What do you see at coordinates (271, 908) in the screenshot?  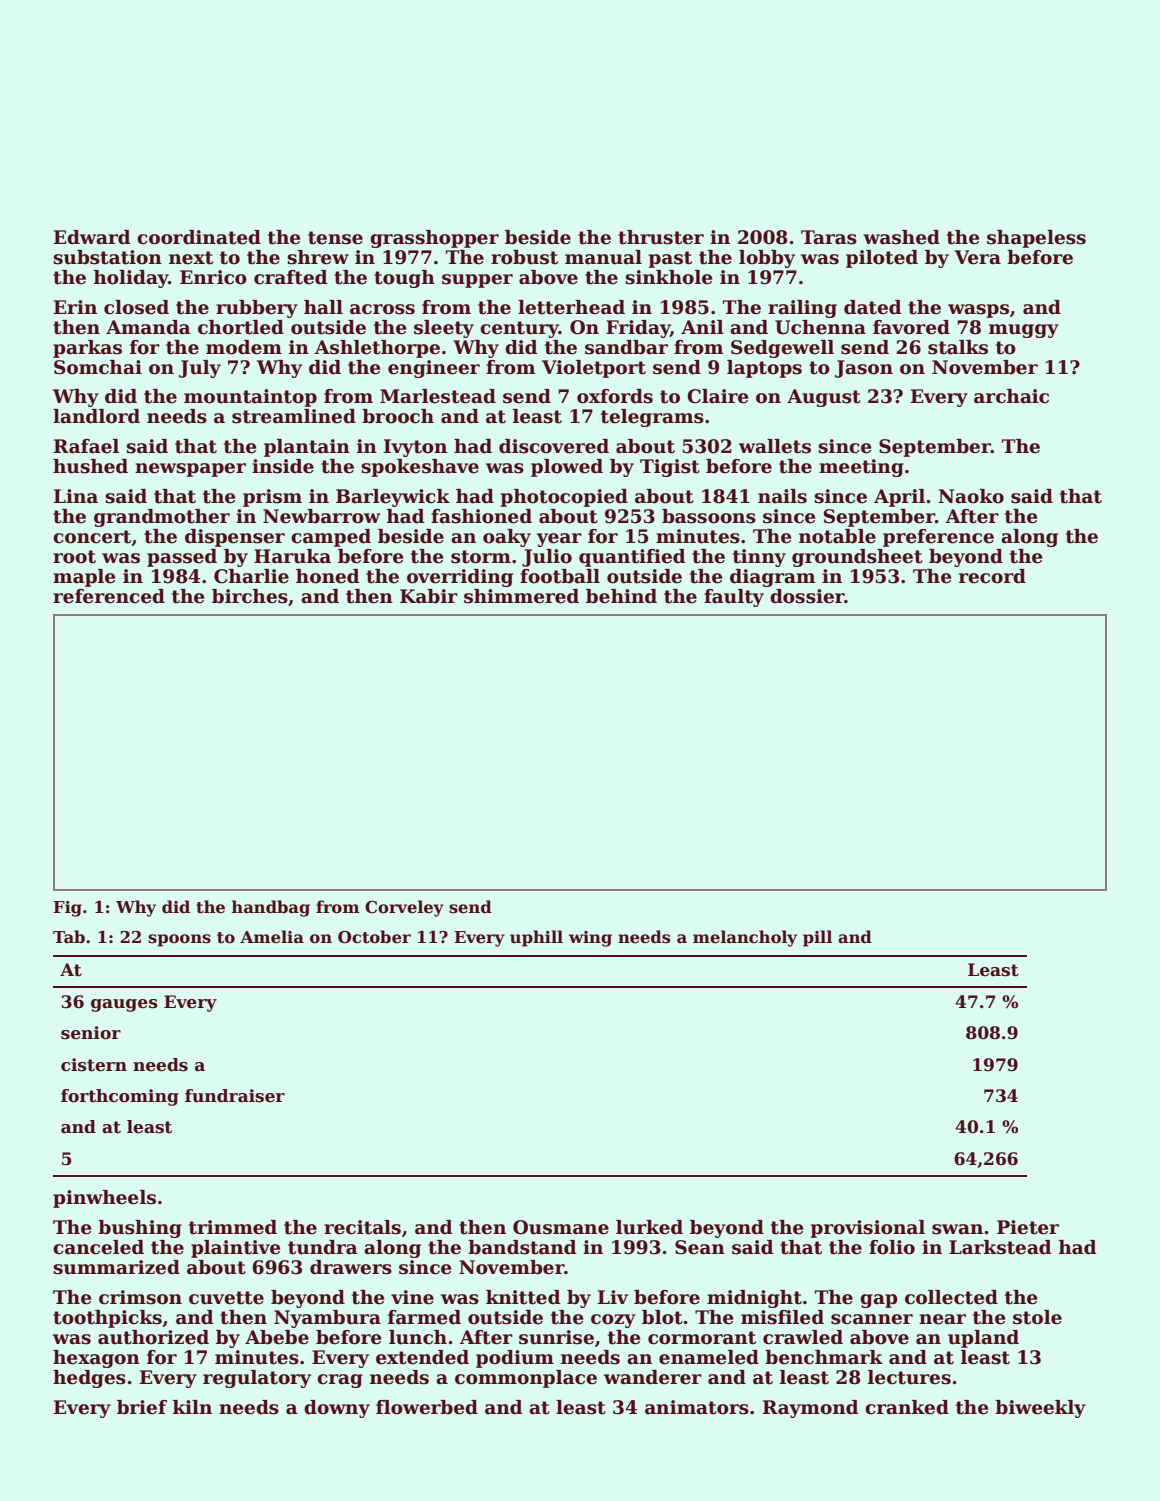 I see `handbag` at bounding box center [271, 908].
